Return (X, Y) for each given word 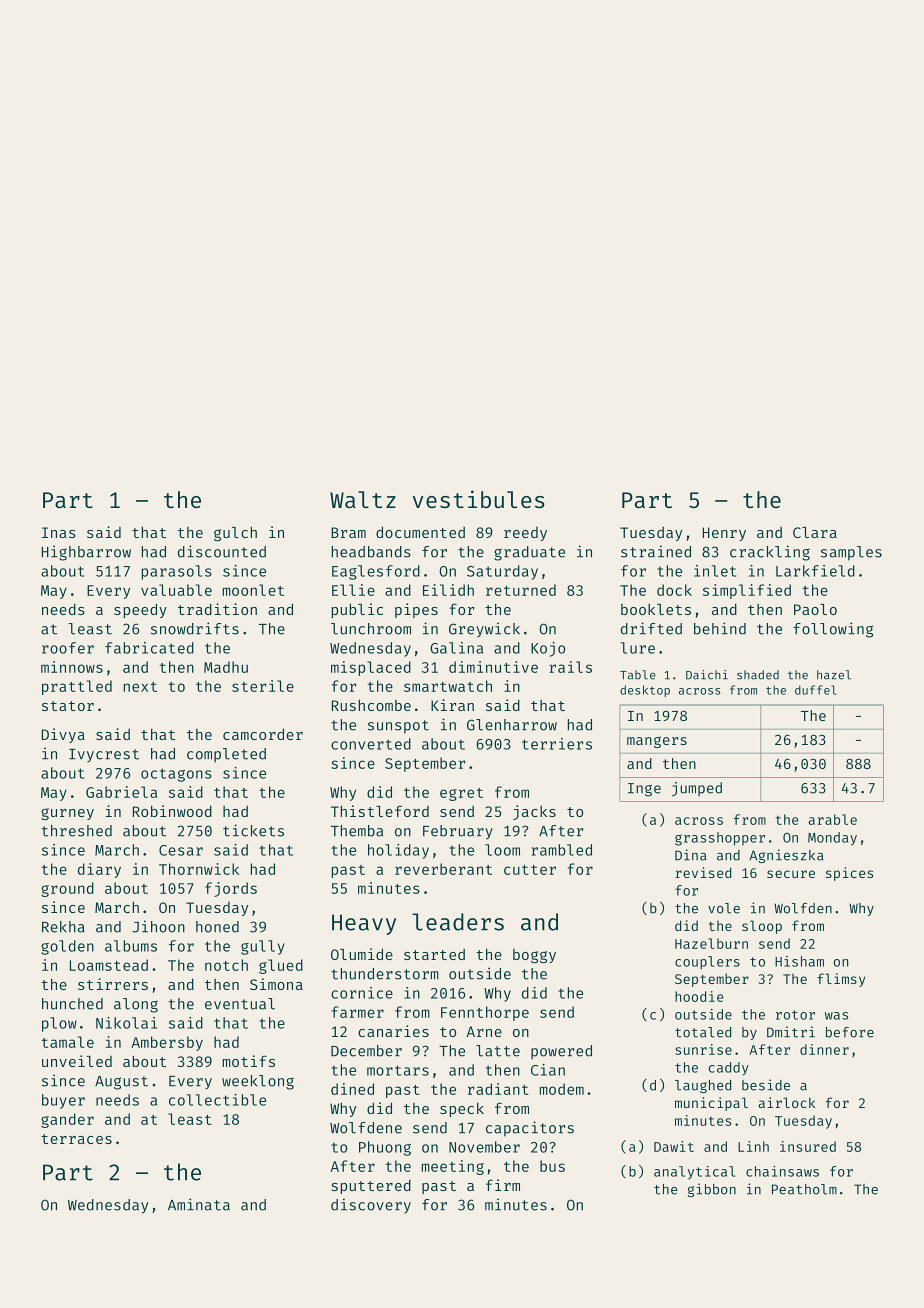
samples (851, 553)
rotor (795, 1015)
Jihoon (158, 926)
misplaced (371, 668)
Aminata (199, 1204)
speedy (140, 610)
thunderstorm (385, 974)
